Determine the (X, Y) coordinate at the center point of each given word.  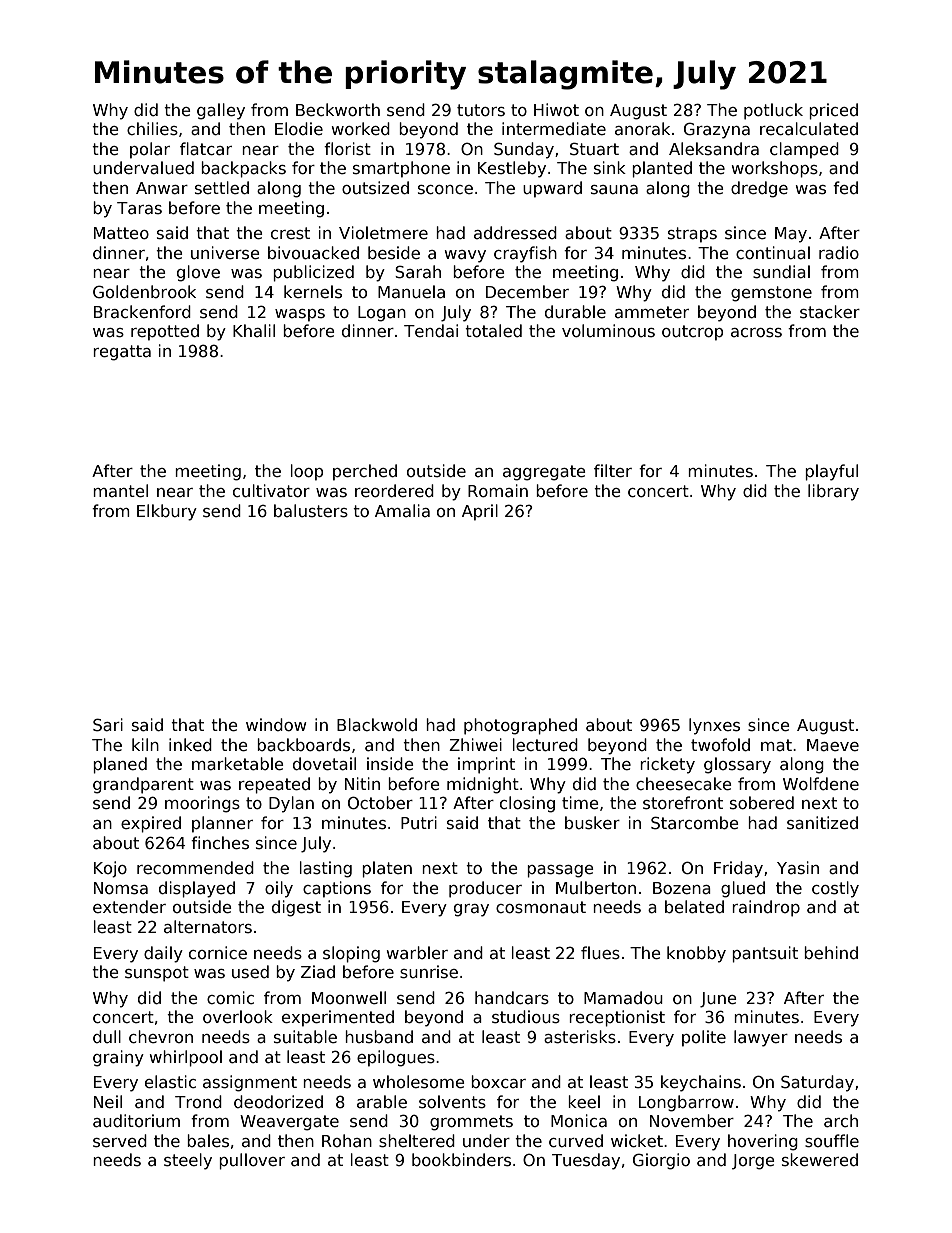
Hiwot (556, 109)
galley (221, 111)
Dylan (291, 804)
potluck (773, 111)
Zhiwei (475, 744)
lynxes (714, 726)
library (833, 492)
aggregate (544, 473)
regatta (122, 353)
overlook (238, 1016)
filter (613, 470)
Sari (108, 725)
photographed (520, 726)
